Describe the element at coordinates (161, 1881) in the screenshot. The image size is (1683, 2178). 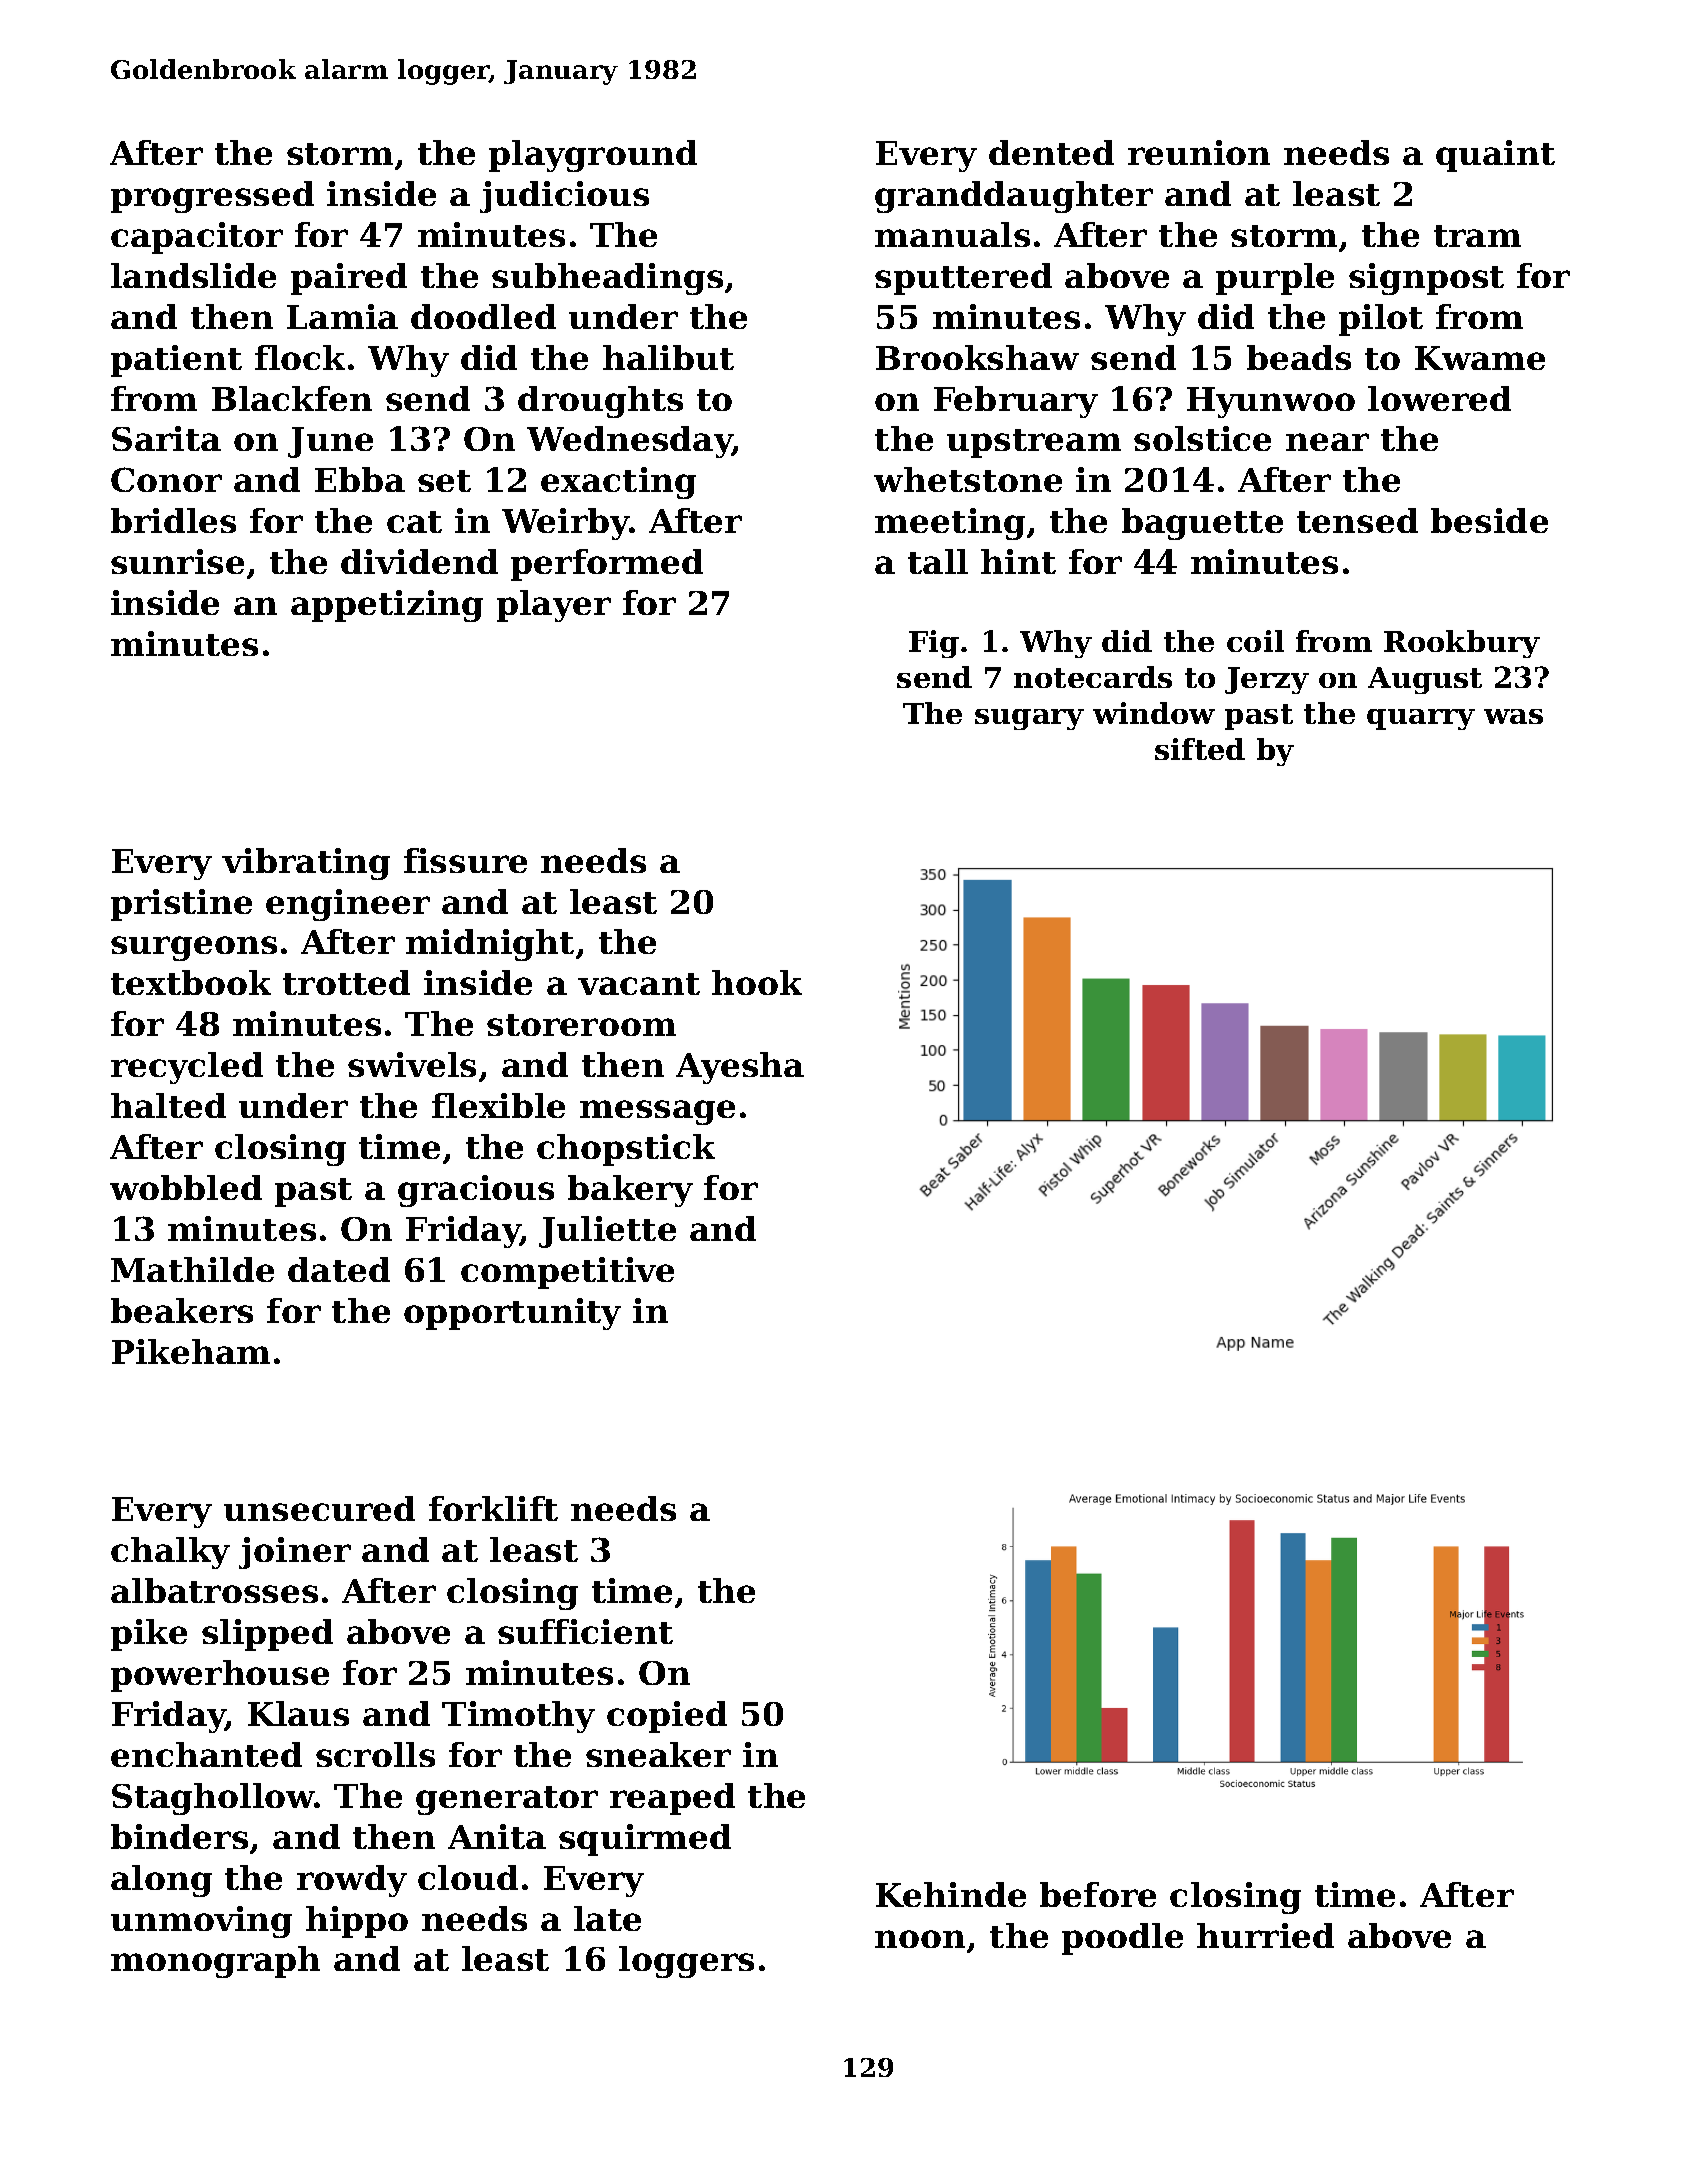
I see `along` at that location.
